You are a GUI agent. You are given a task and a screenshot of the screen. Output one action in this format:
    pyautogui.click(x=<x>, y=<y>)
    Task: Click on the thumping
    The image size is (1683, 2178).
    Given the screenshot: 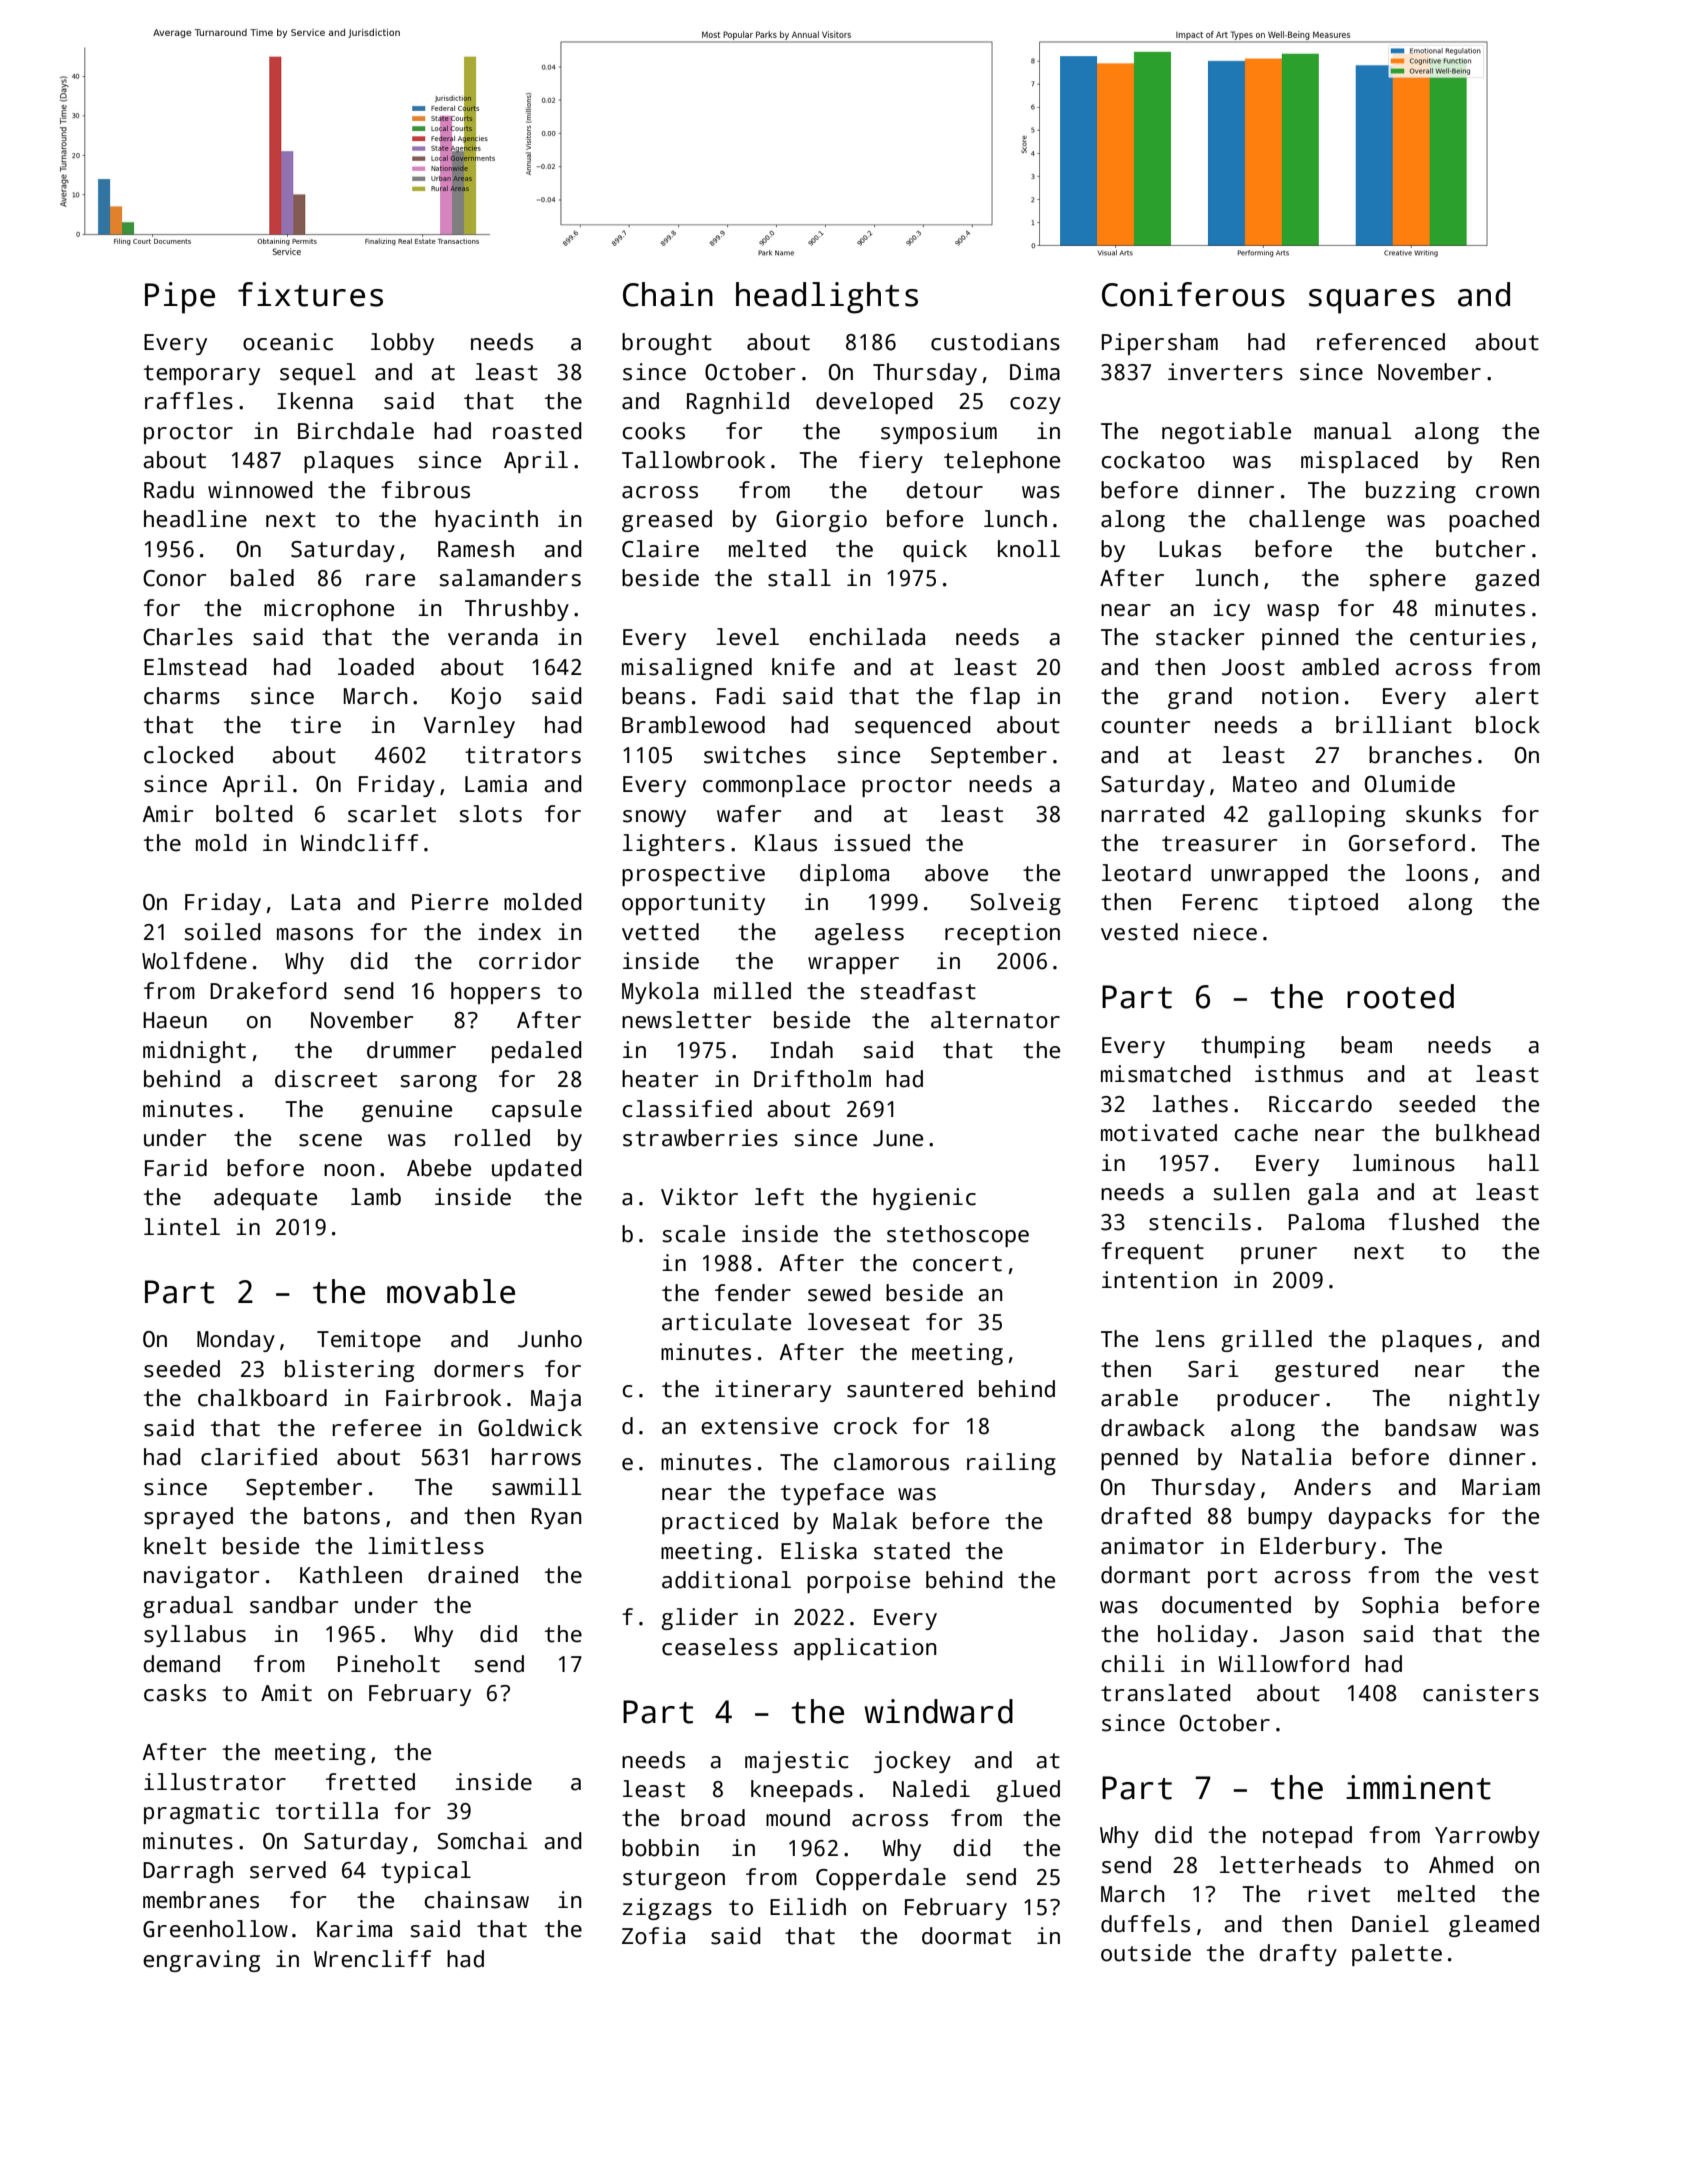 What is the action you would take?
    pyautogui.click(x=1253, y=1047)
